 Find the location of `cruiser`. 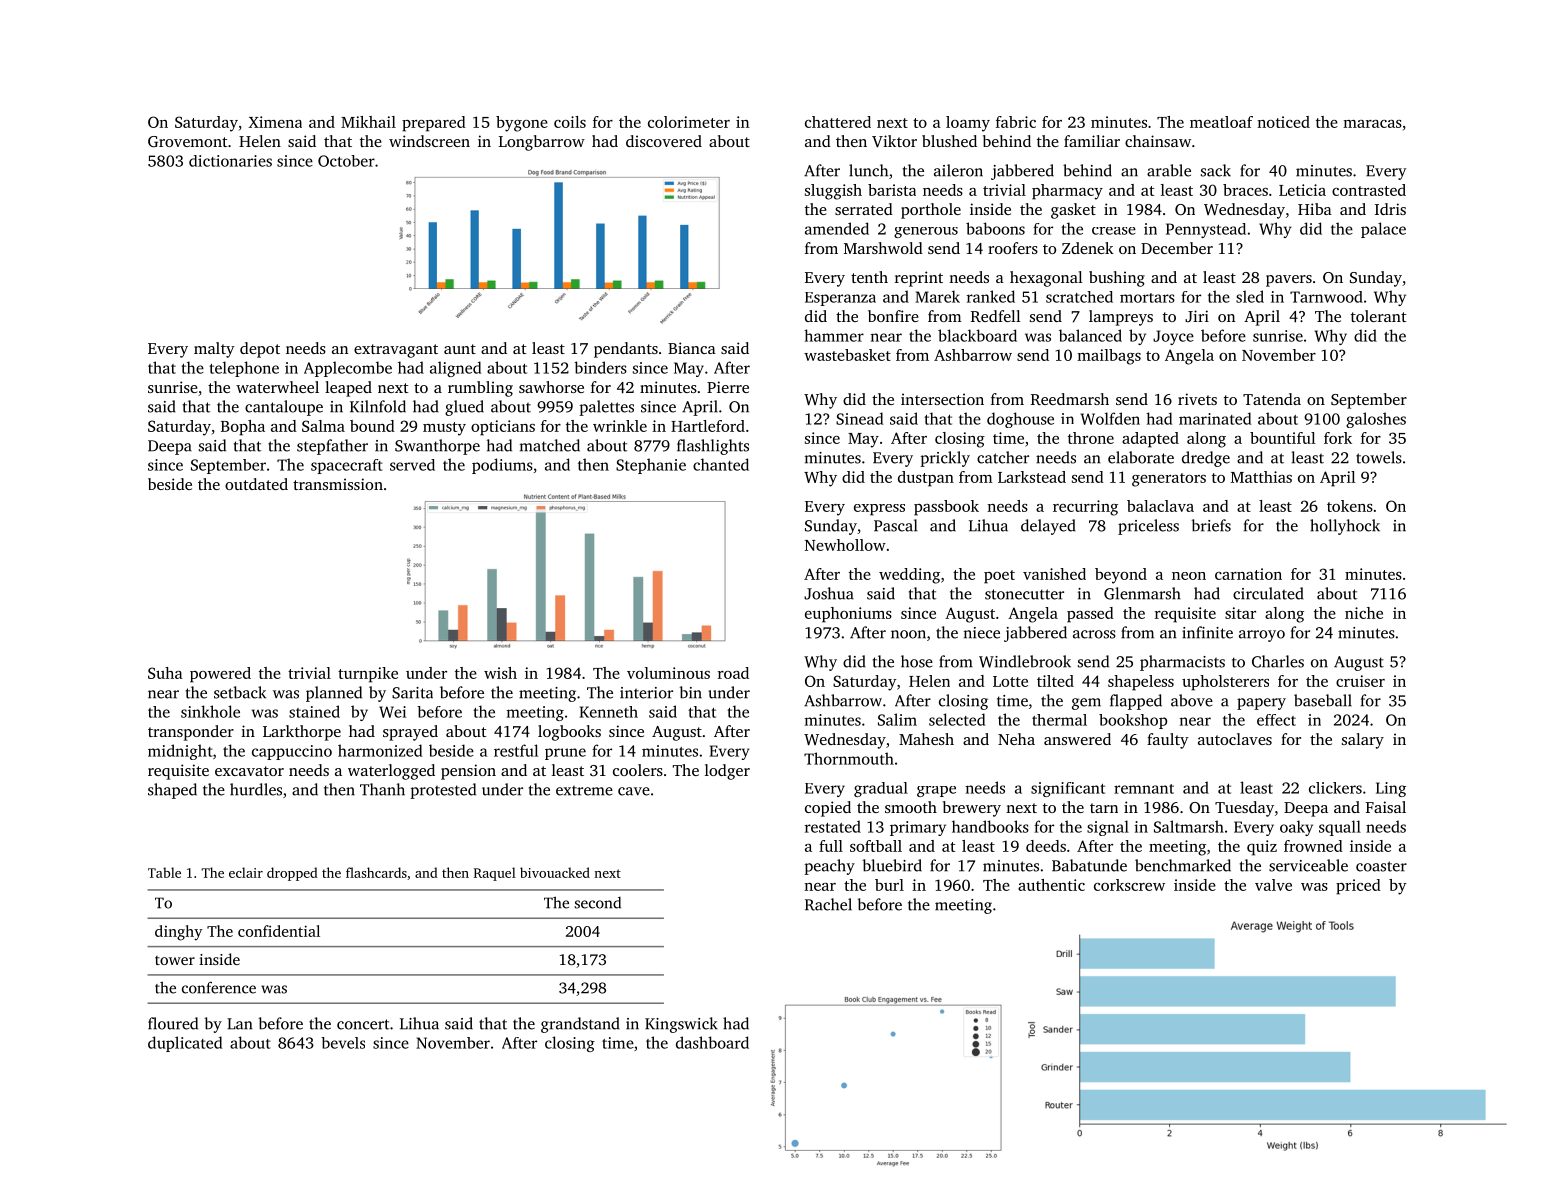

cruiser is located at coordinates (1360, 681).
